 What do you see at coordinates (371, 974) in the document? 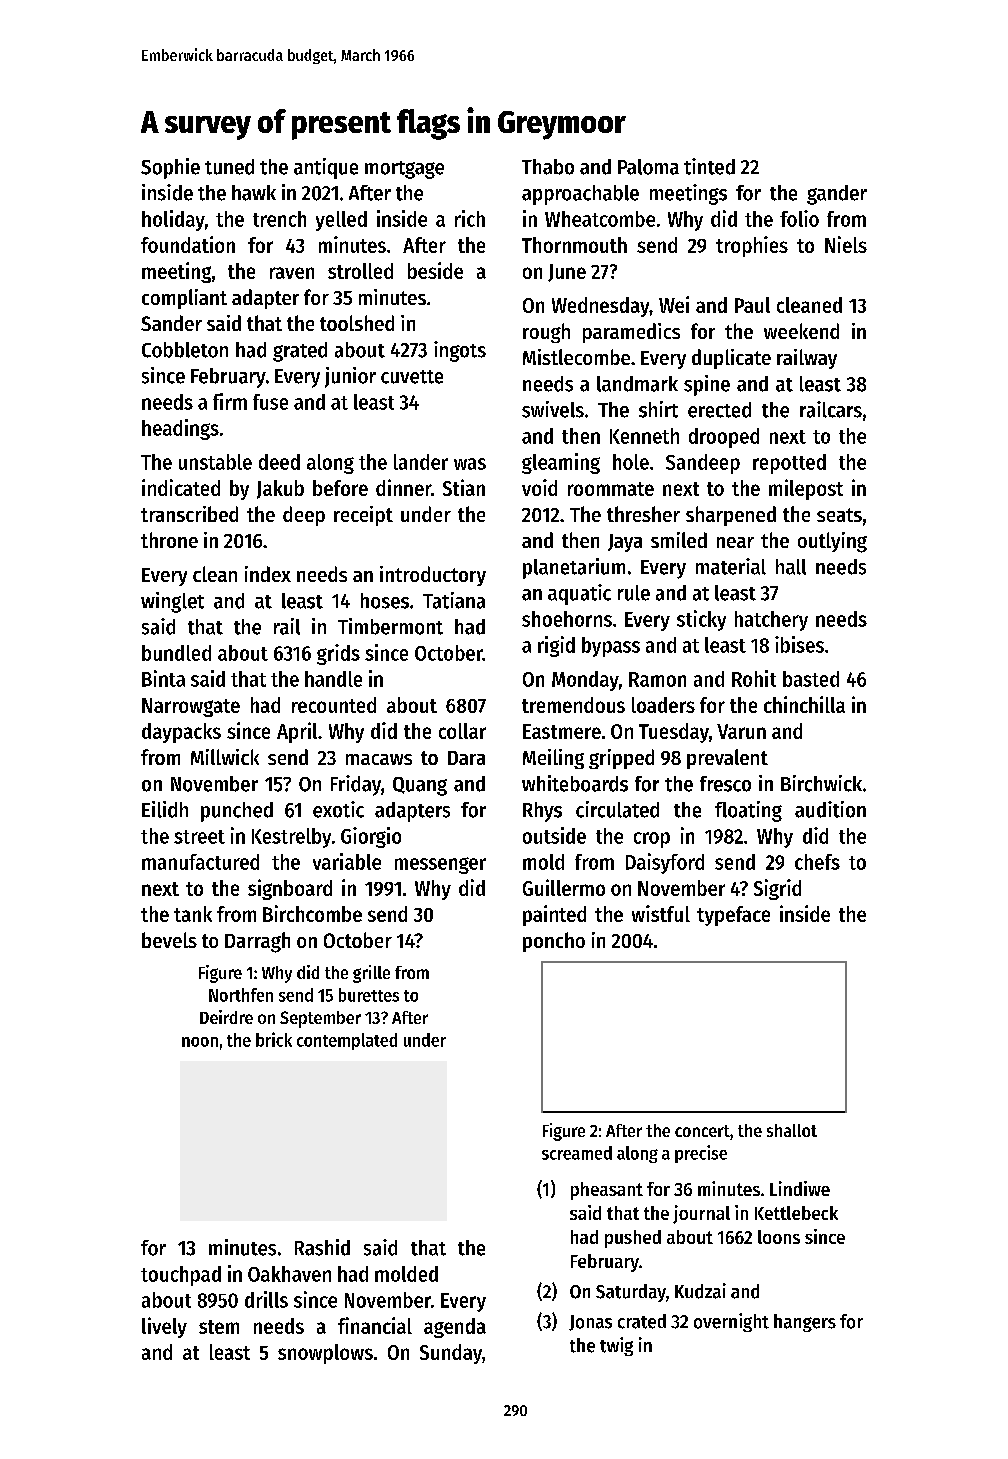
I see `grille` at bounding box center [371, 974].
